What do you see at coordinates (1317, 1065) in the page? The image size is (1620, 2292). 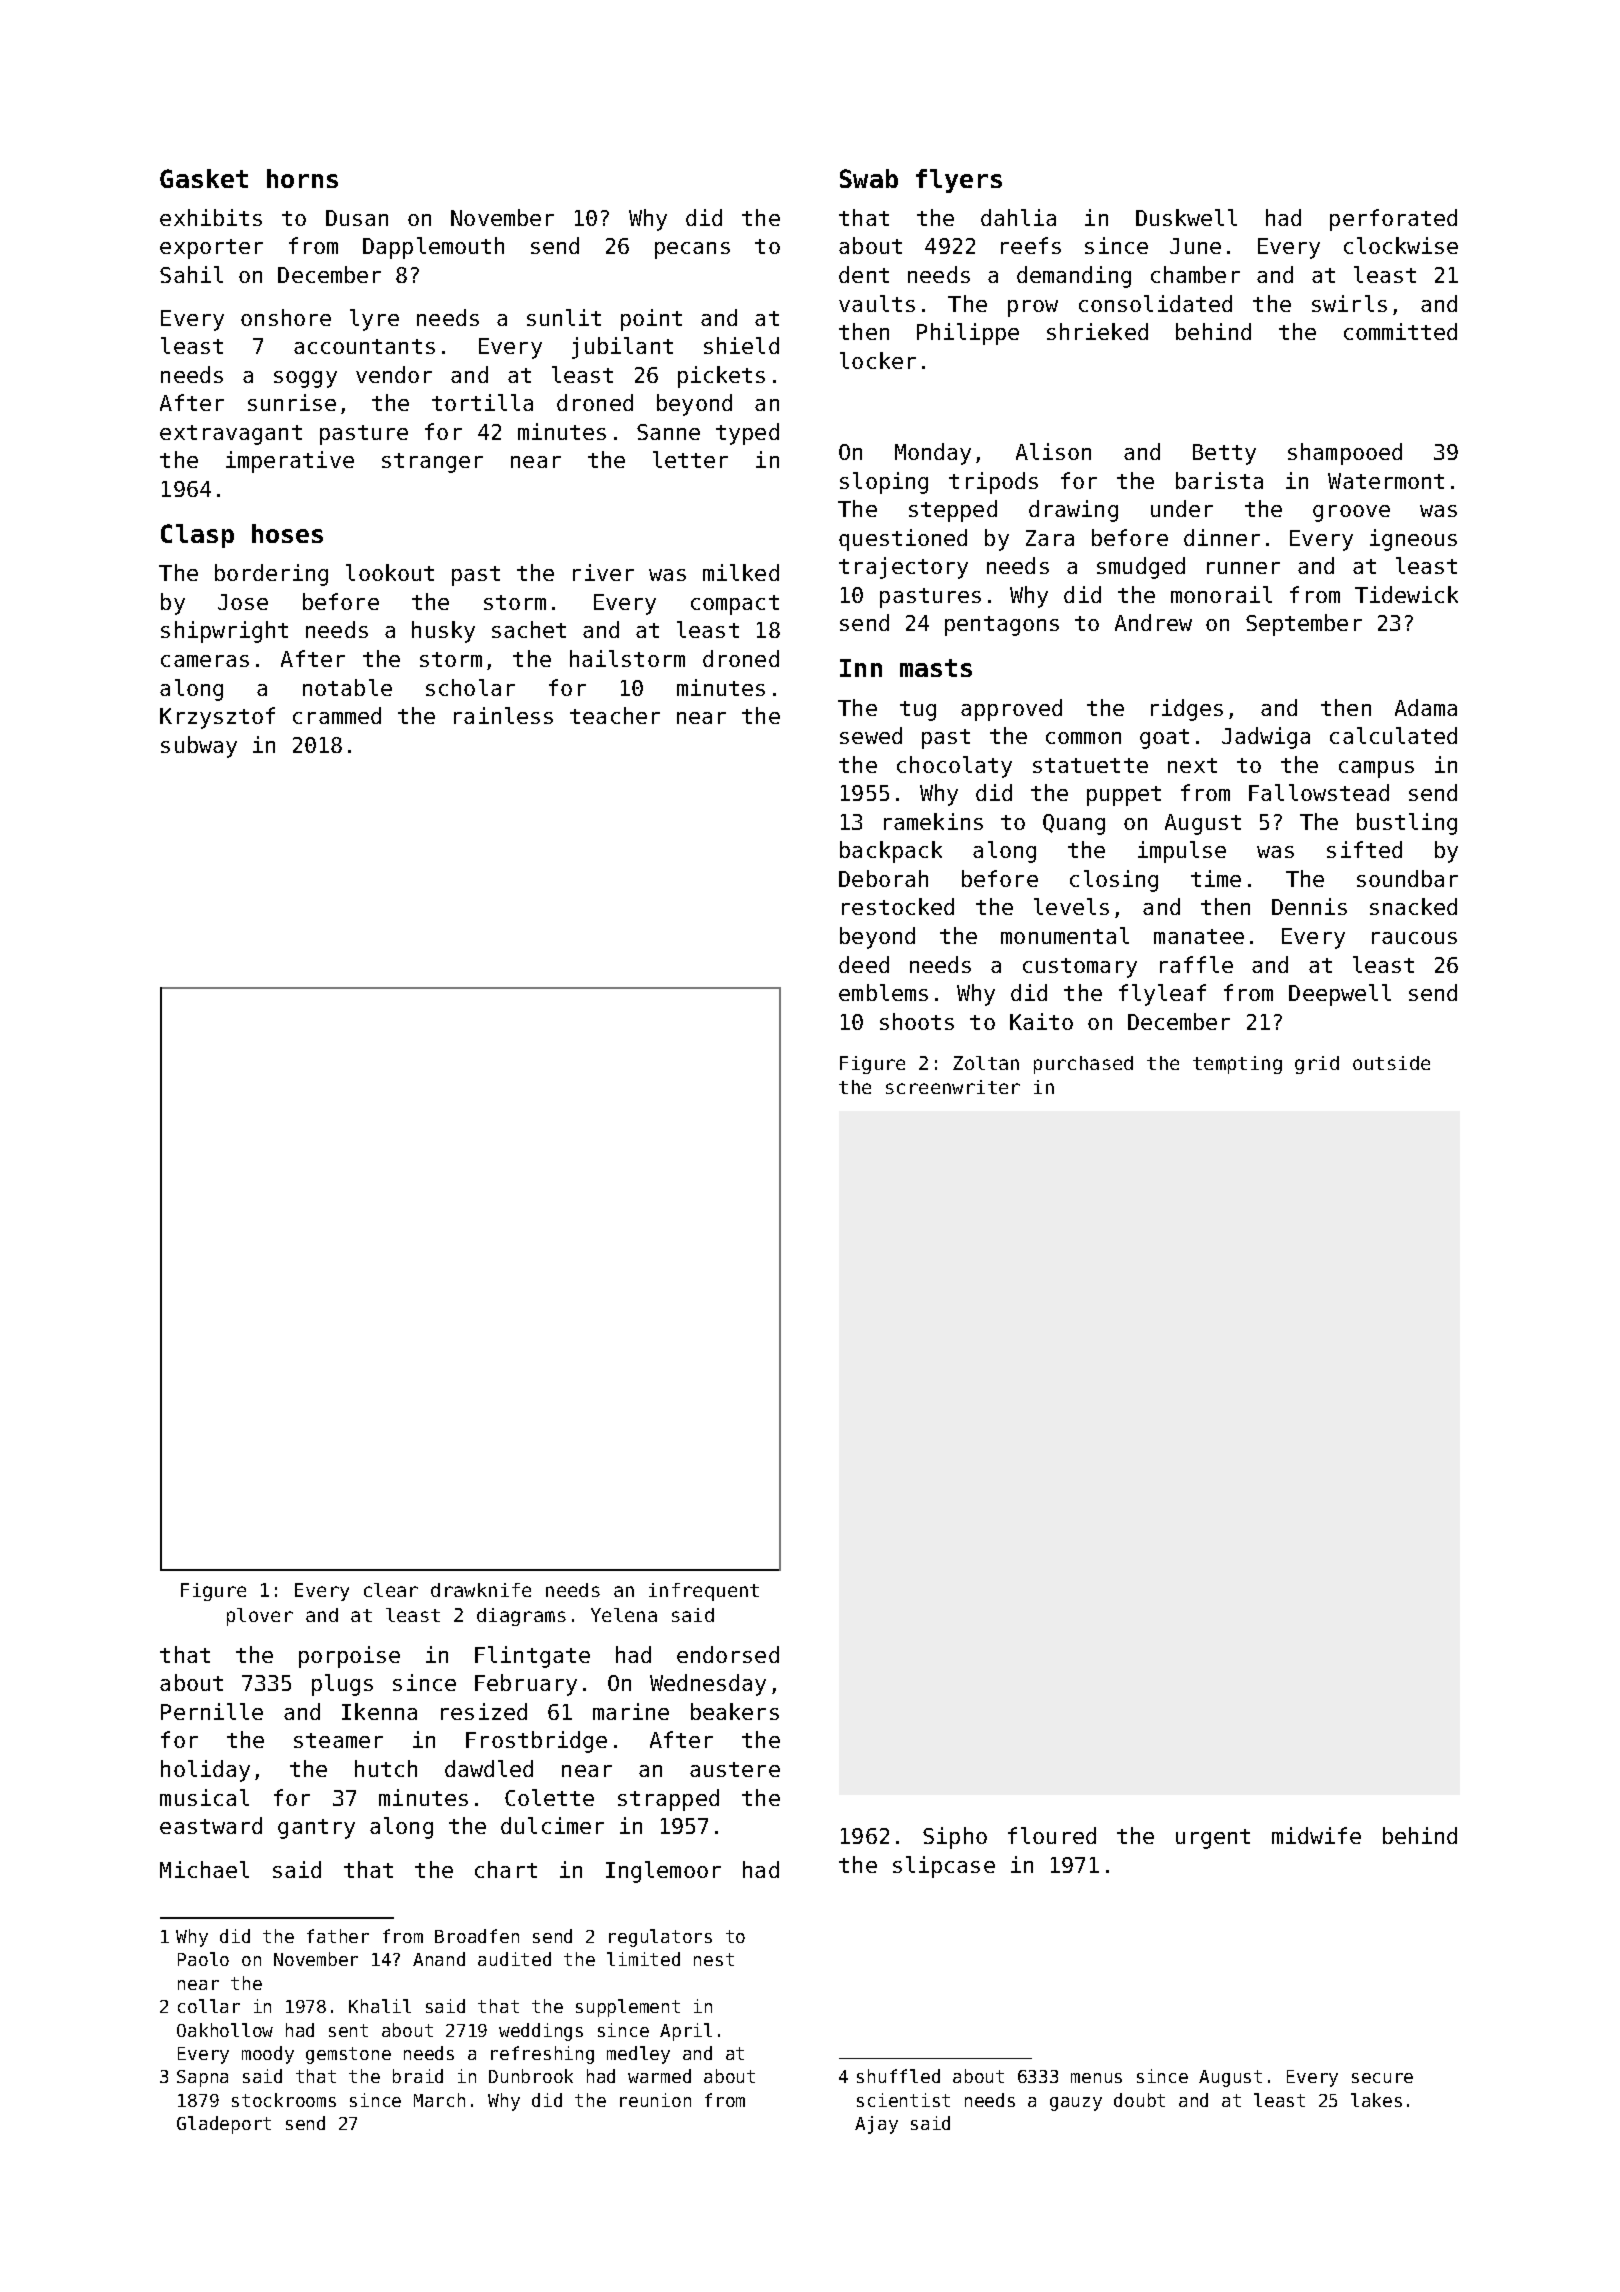 I see `grid` at bounding box center [1317, 1065].
